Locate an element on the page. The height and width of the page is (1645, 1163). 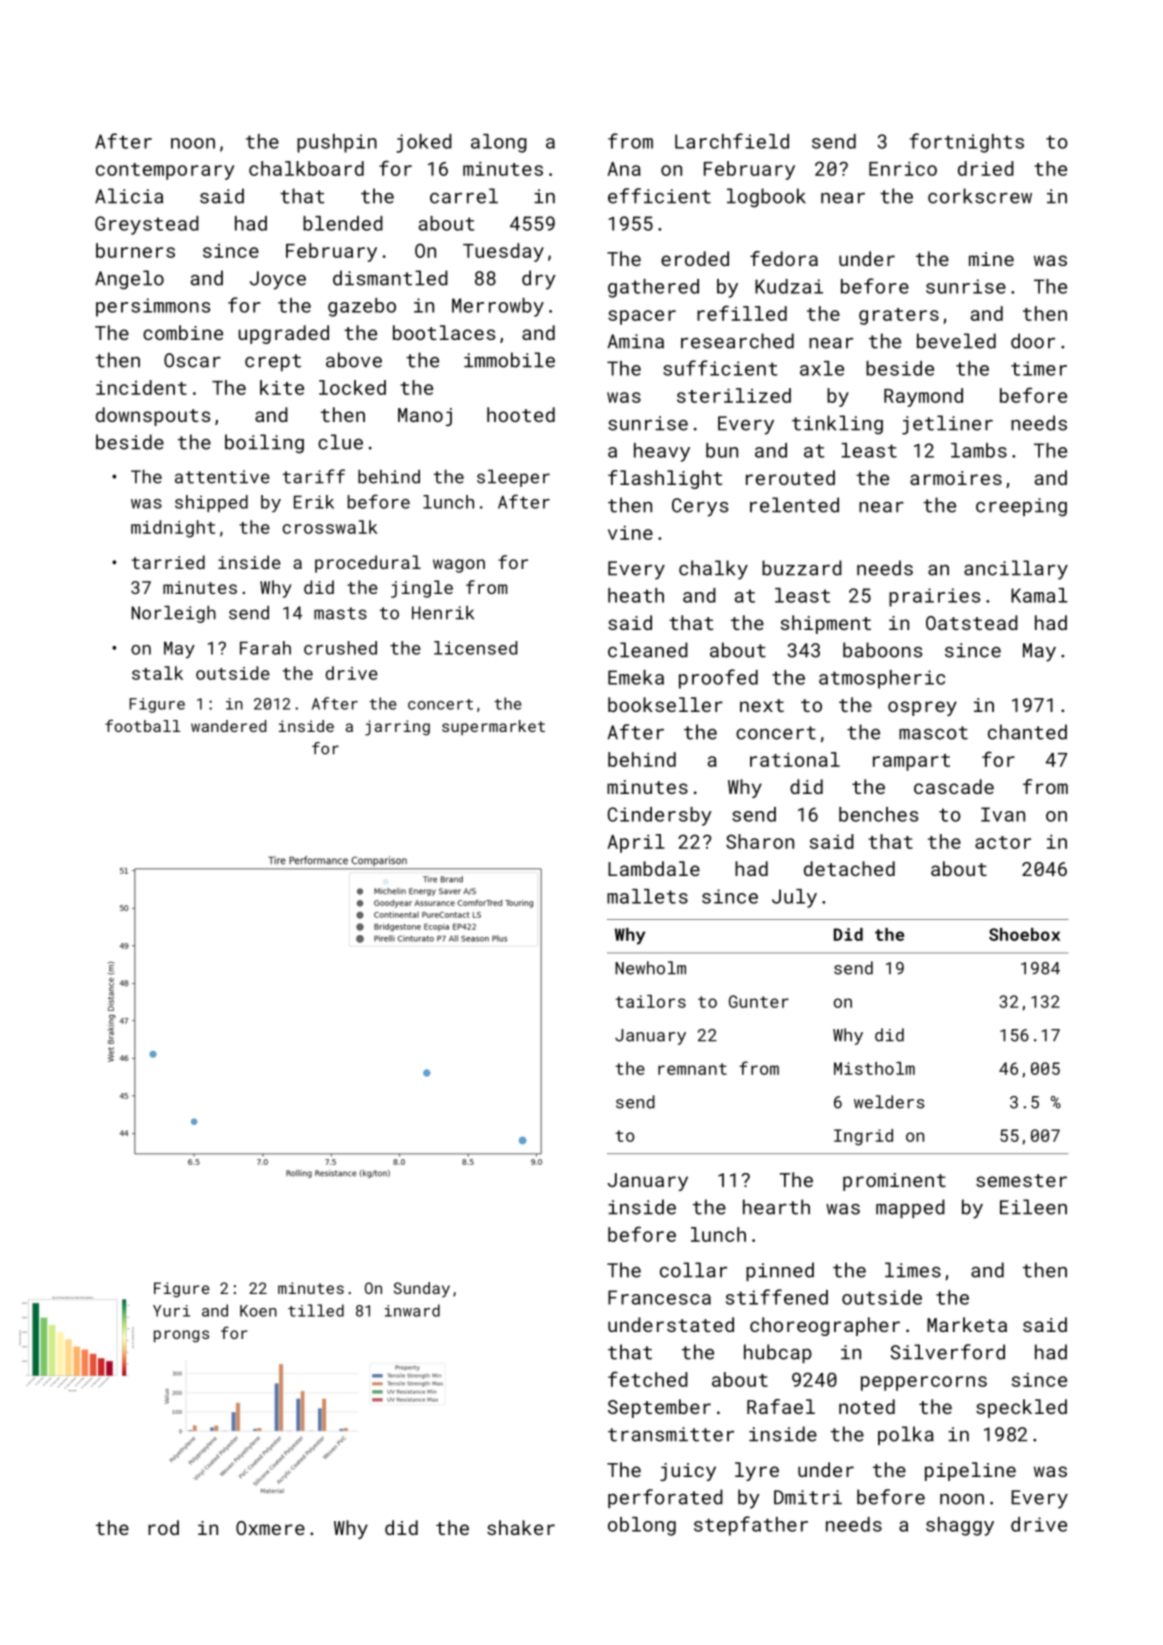
boiling is located at coordinates (264, 444).
